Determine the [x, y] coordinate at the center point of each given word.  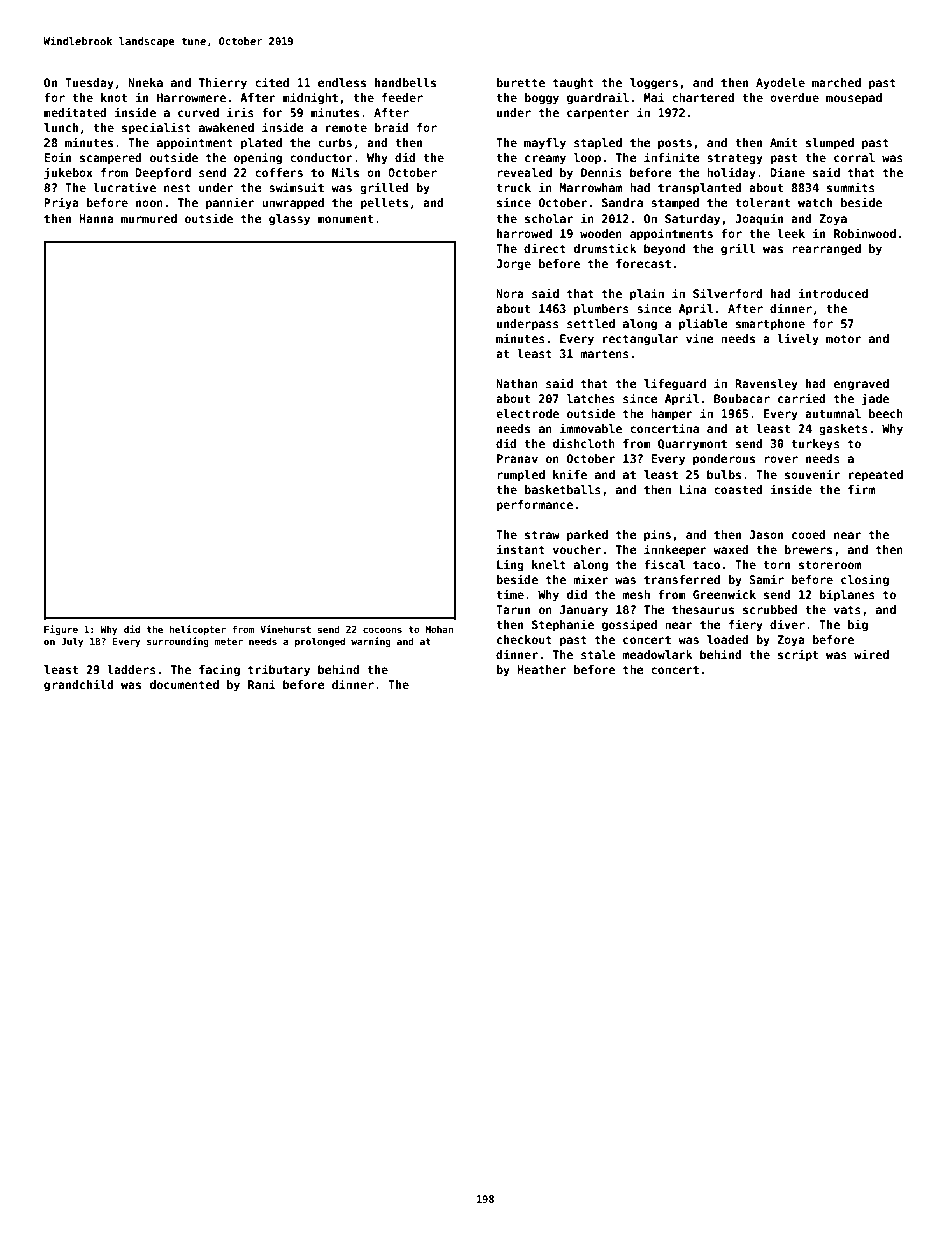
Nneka [145, 82]
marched [836, 82]
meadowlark [657, 654]
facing [219, 670]
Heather [541, 669]
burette [521, 82]
